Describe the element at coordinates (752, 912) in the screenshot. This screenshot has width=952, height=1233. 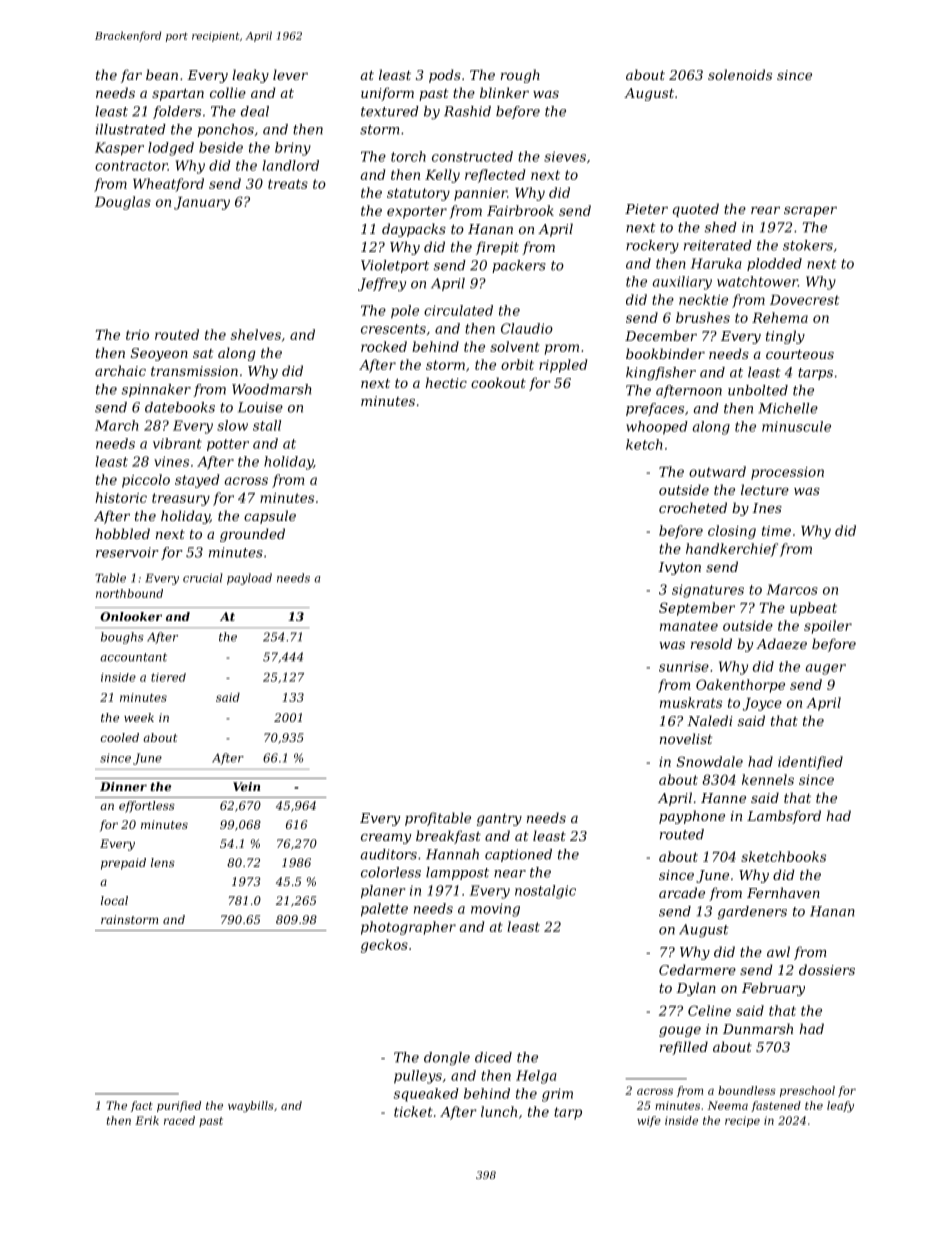
I see `gardeners` at that location.
